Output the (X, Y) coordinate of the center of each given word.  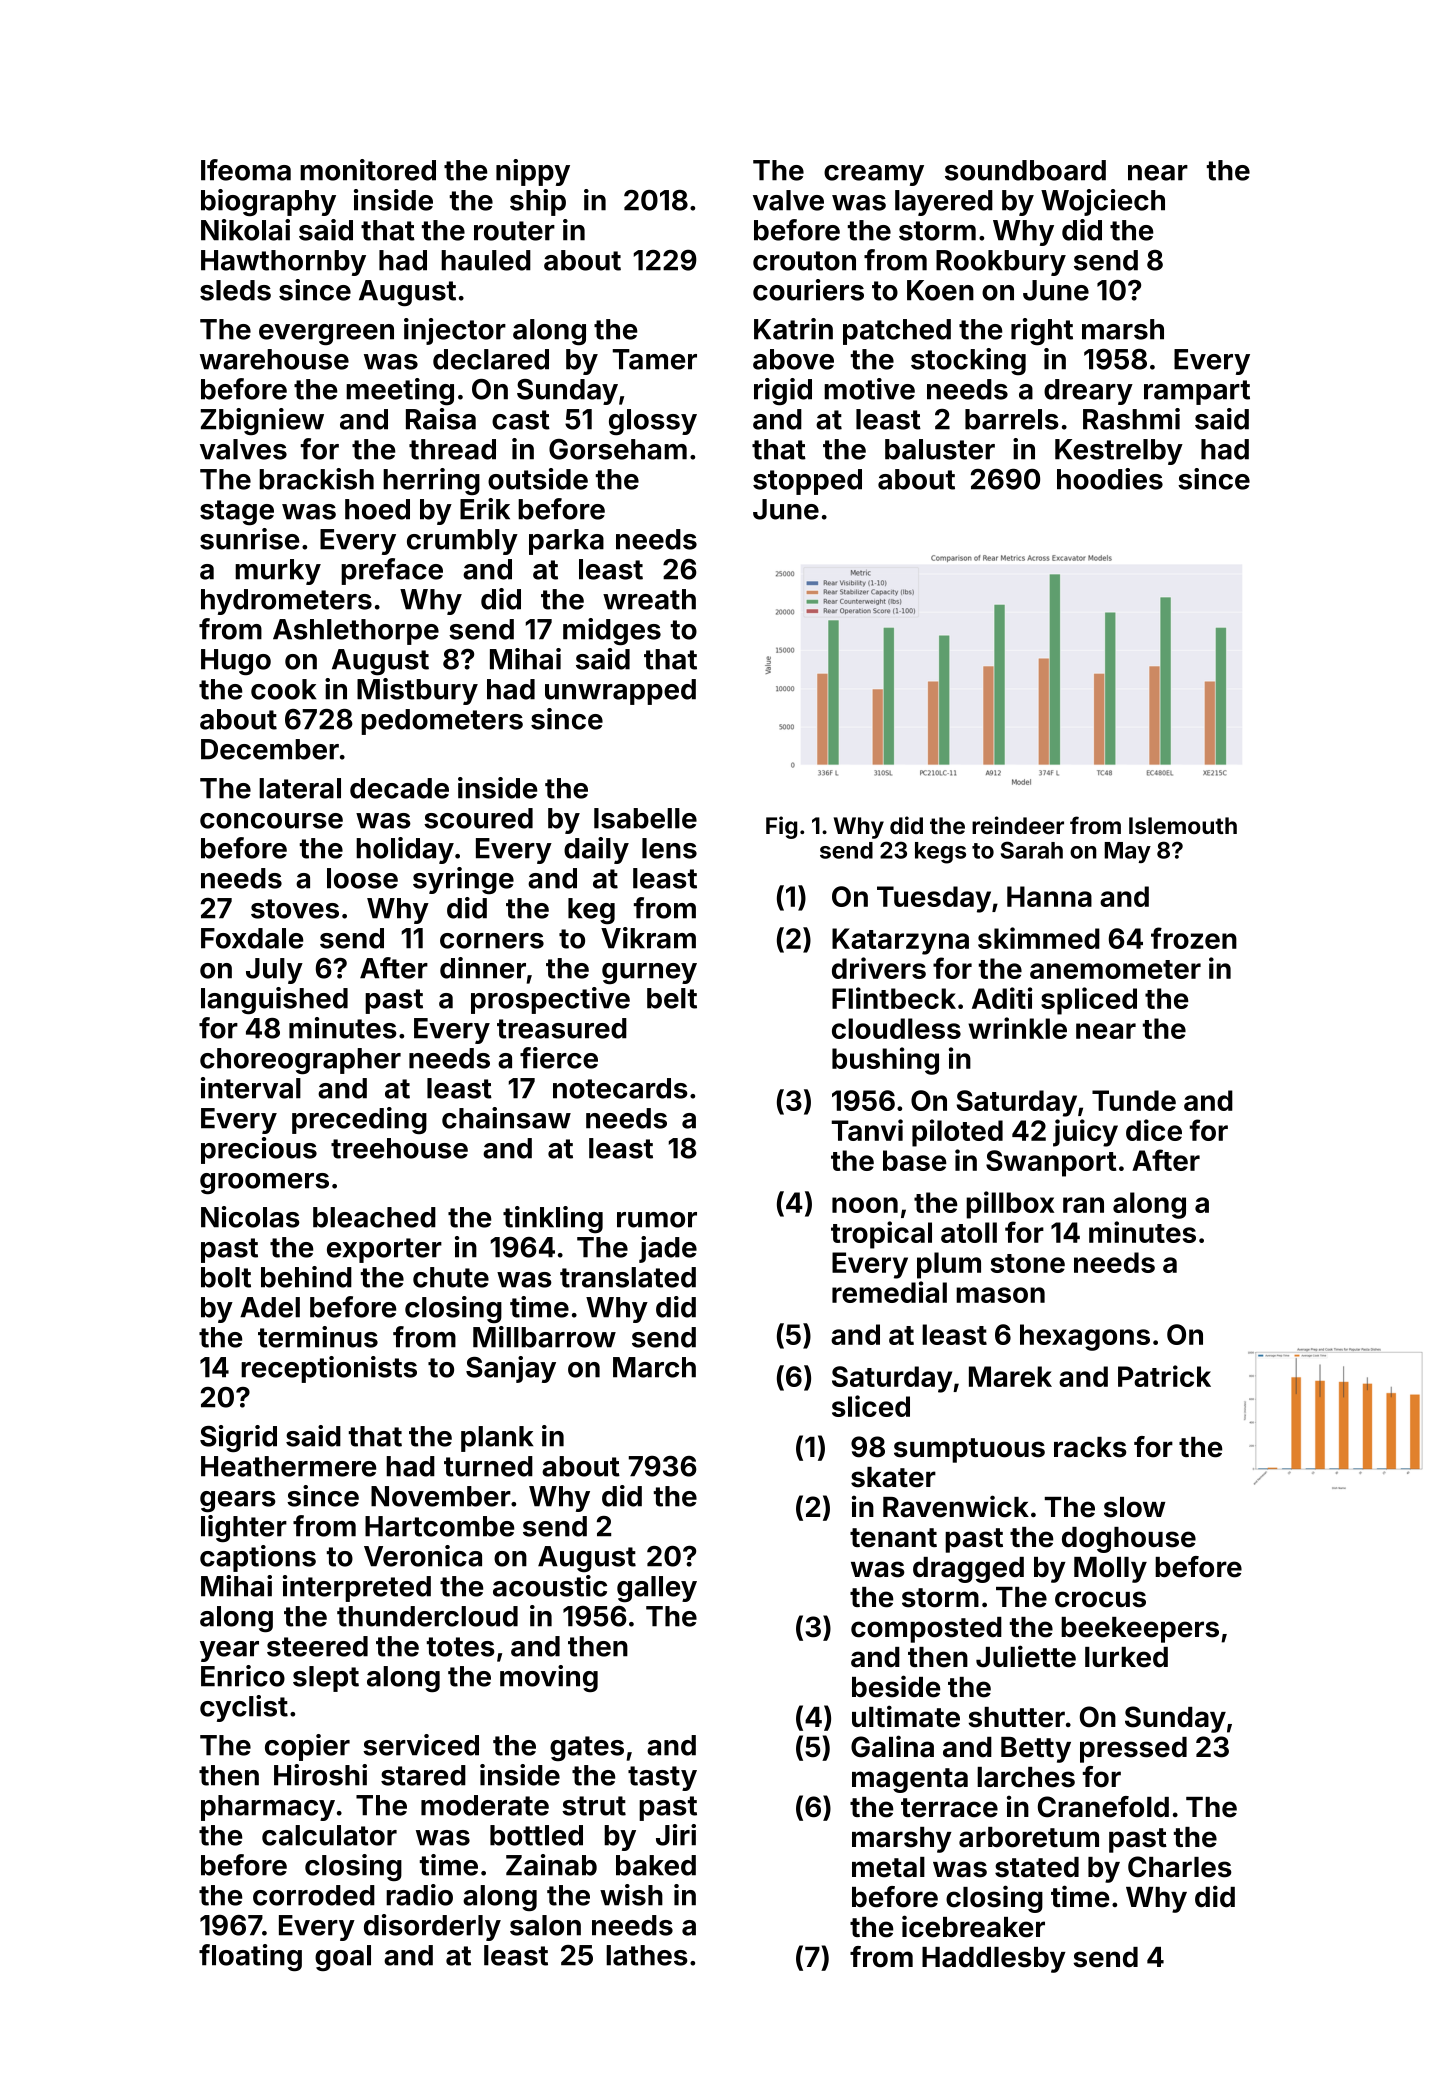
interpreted (357, 1588)
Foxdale (252, 938)
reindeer (1018, 825)
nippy (533, 172)
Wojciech (1103, 202)
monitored (368, 170)
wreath (649, 599)
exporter (384, 1250)
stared (423, 1775)
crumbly (462, 542)
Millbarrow (544, 1337)
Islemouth (1183, 825)
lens (669, 848)
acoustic (550, 1586)
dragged (968, 1570)
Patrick (1164, 1376)
